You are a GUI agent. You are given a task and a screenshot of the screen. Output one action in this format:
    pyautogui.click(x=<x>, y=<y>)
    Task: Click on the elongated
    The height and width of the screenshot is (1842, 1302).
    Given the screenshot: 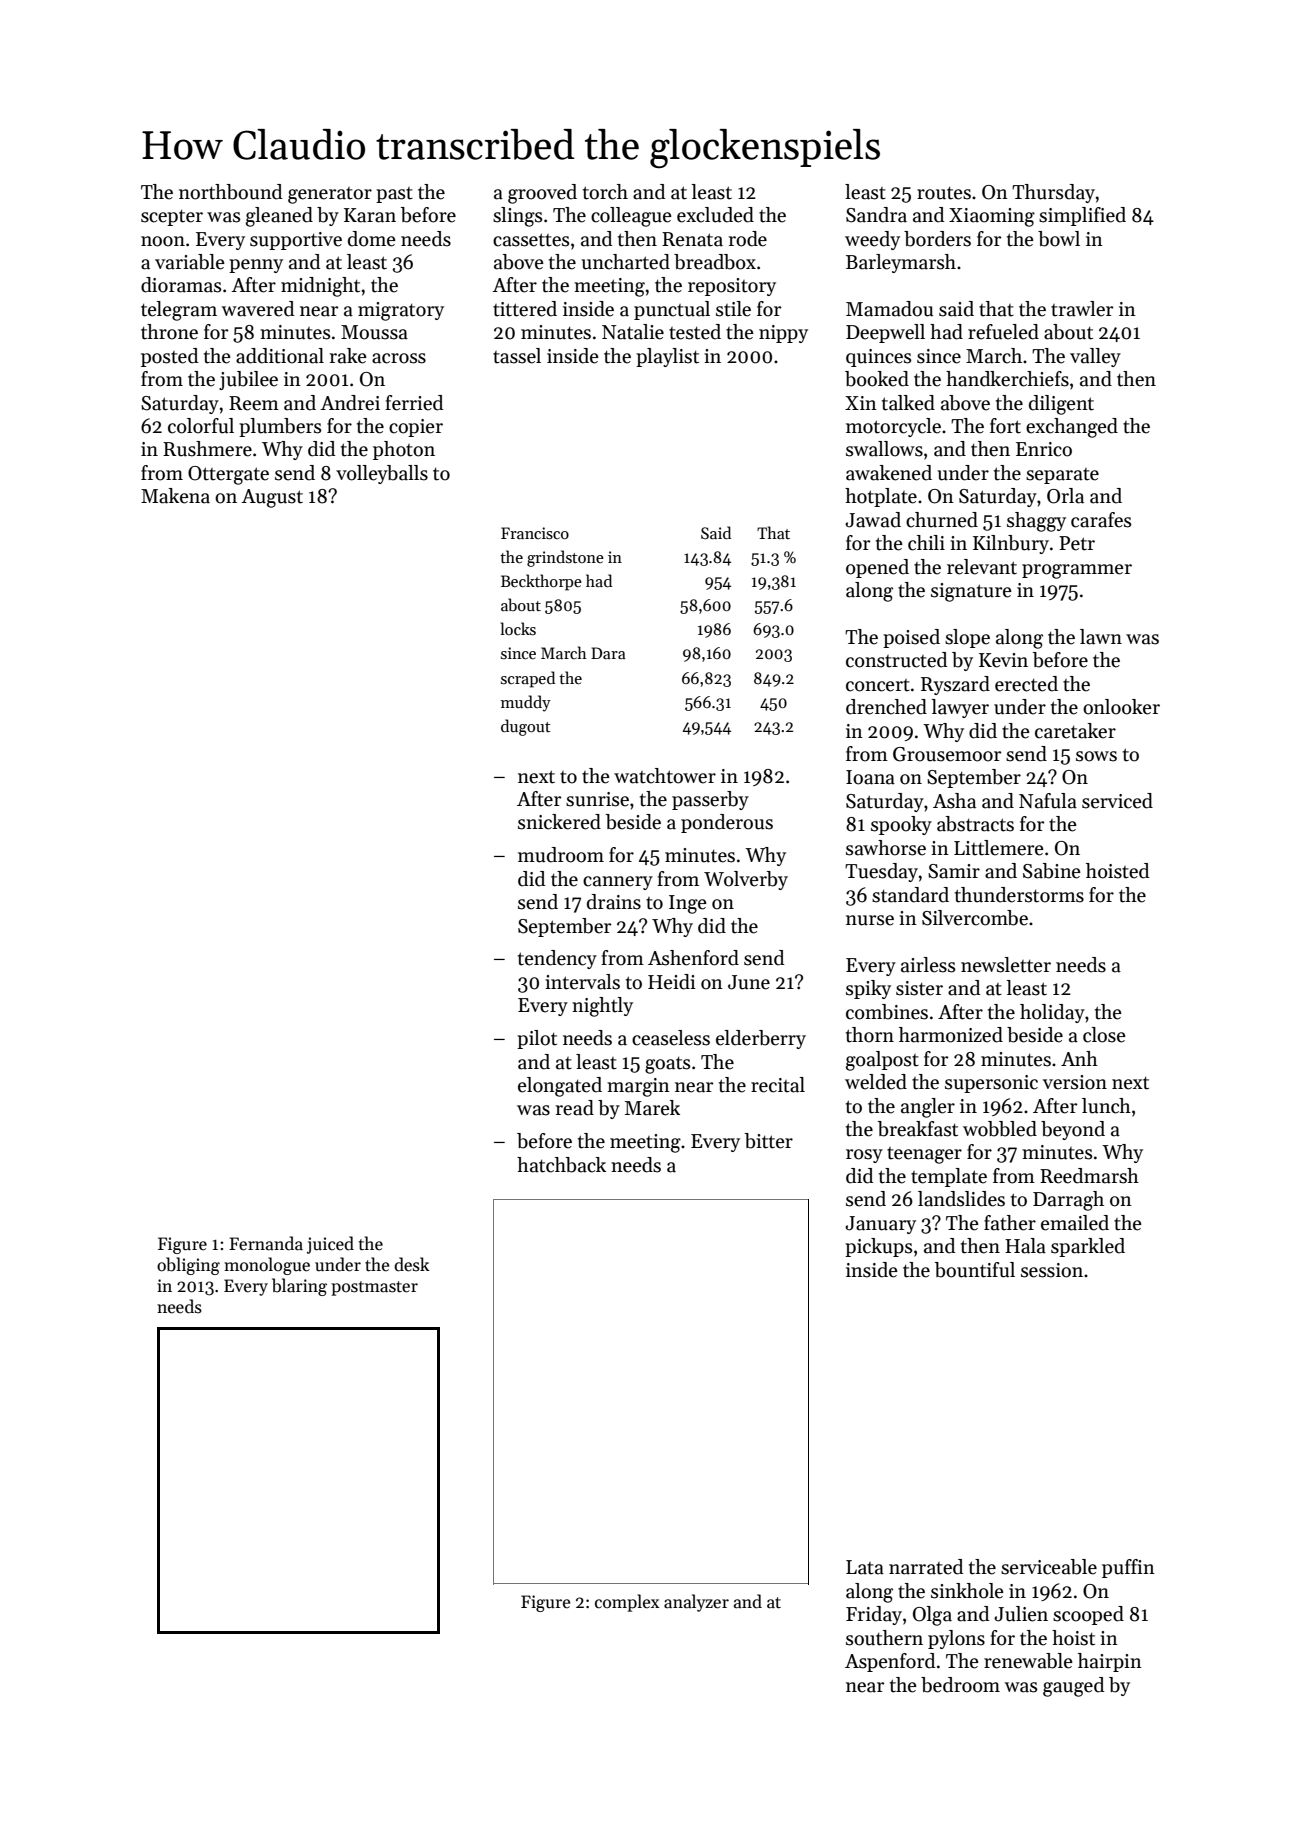 What is the action you would take?
    pyautogui.click(x=560, y=1087)
